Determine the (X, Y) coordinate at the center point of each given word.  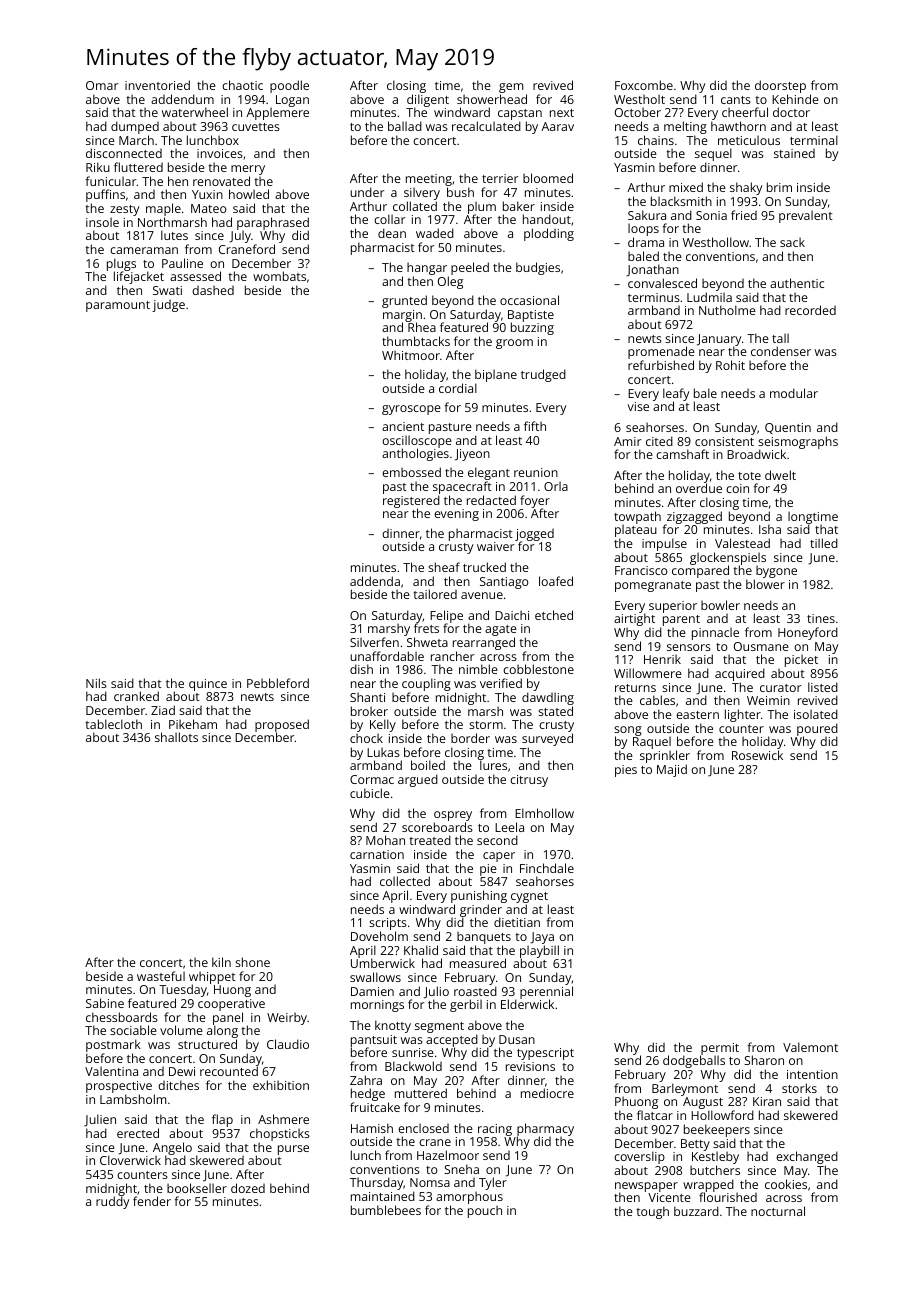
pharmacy (545, 1130)
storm (486, 725)
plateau (636, 532)
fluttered (138, 167)
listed (823, 687)
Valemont (810, 1047)
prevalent (806, 216)
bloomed (548, 178)
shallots (176, 737)
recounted (229, 1071)
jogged (534, 535)
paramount (118, 306)
